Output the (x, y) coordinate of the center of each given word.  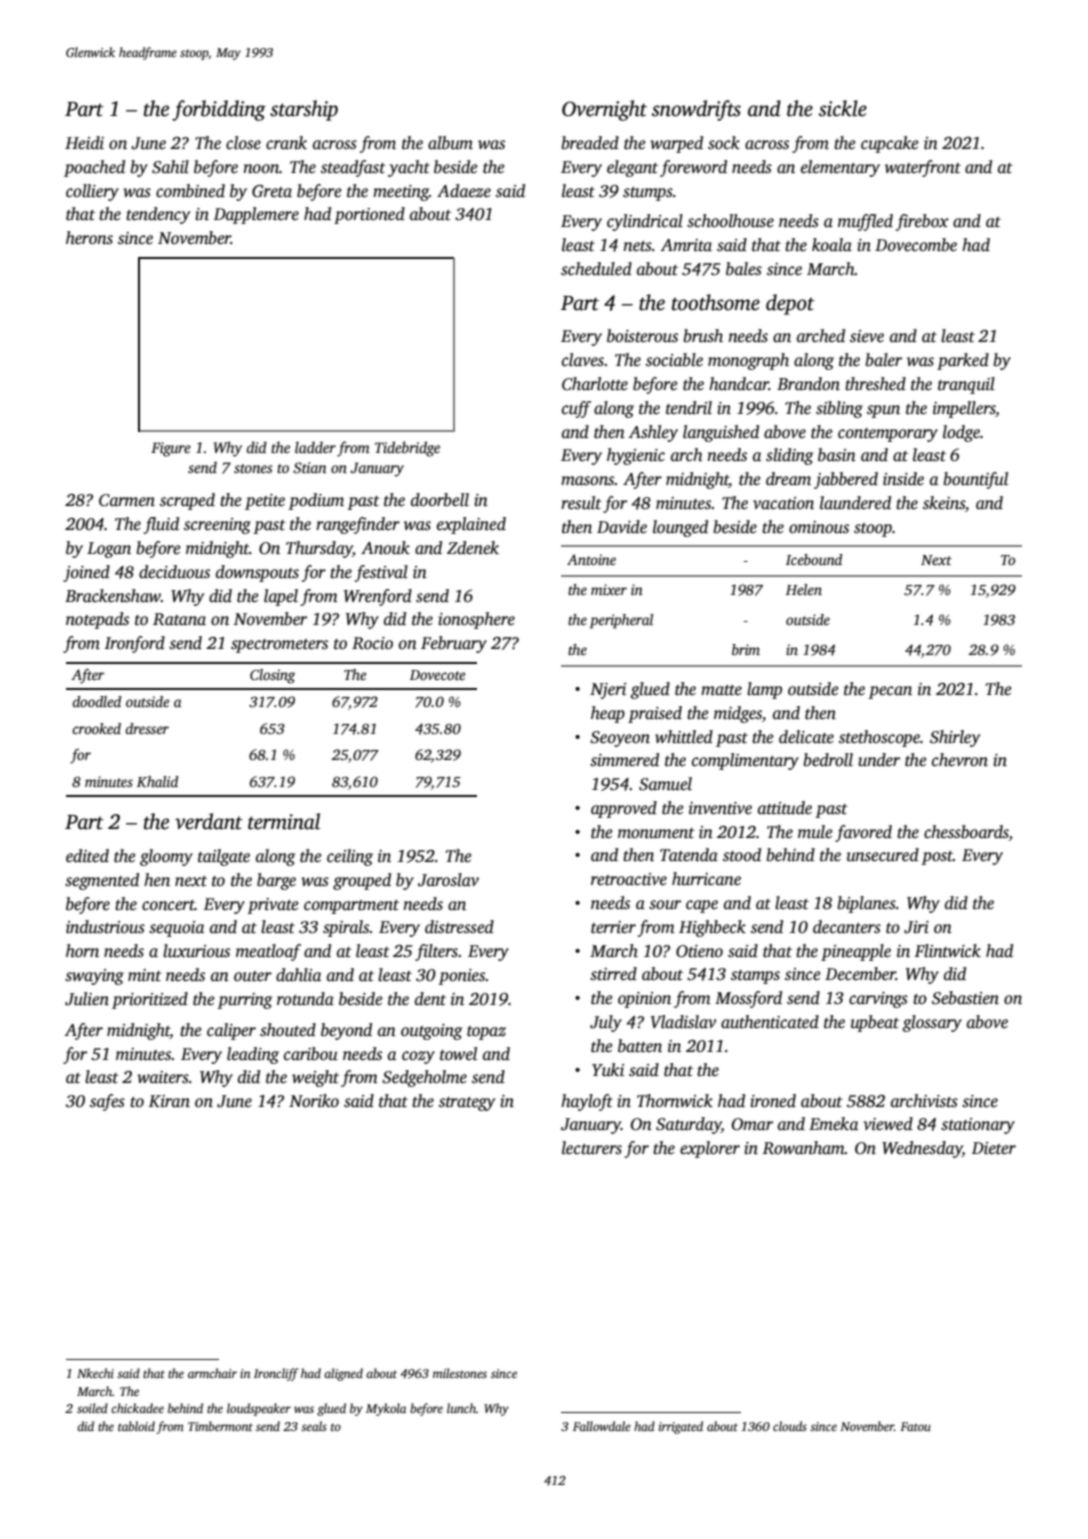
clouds (790, 1426)
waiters (163, 1077)
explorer (710, 1149)
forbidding (219, 110)
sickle (843, 108)
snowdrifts (696, 110)
